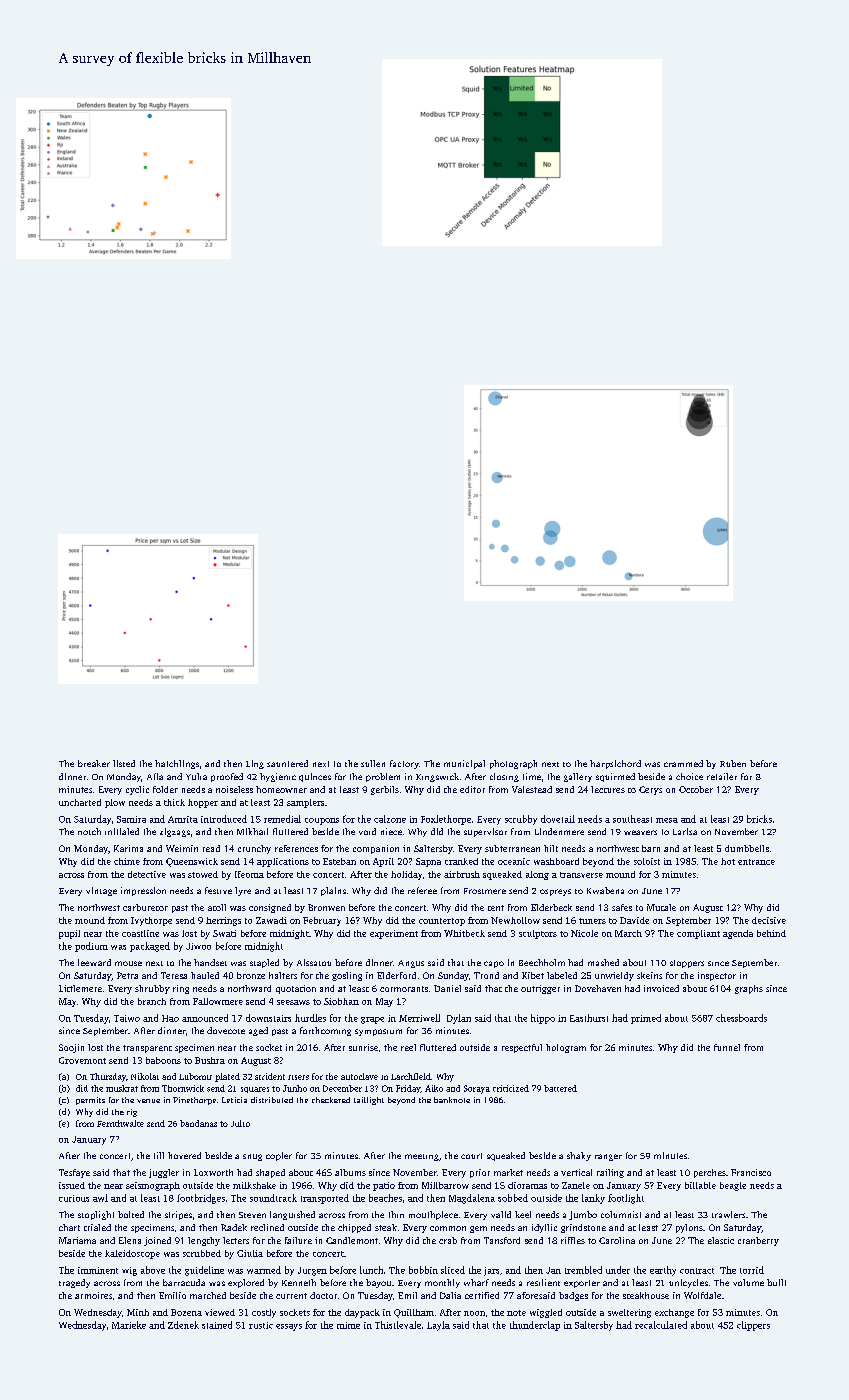 This screenshot has height=1400, width=849. What do you see at coordinates (82, 1060) in the screenshot?
I see `Grovemont` at bounding box center [82, 1060].
